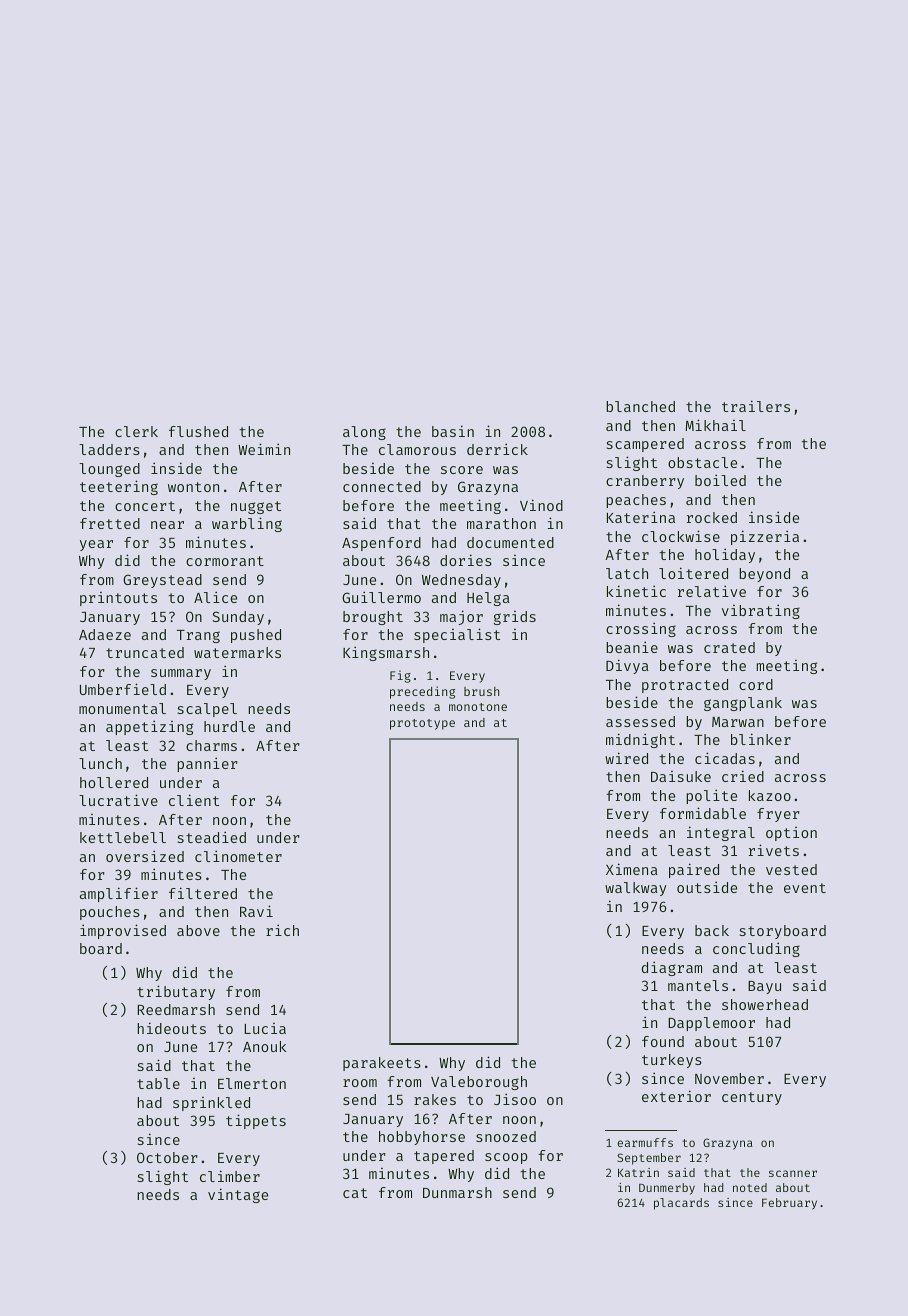  I want to click on event, so click(805, 888).
